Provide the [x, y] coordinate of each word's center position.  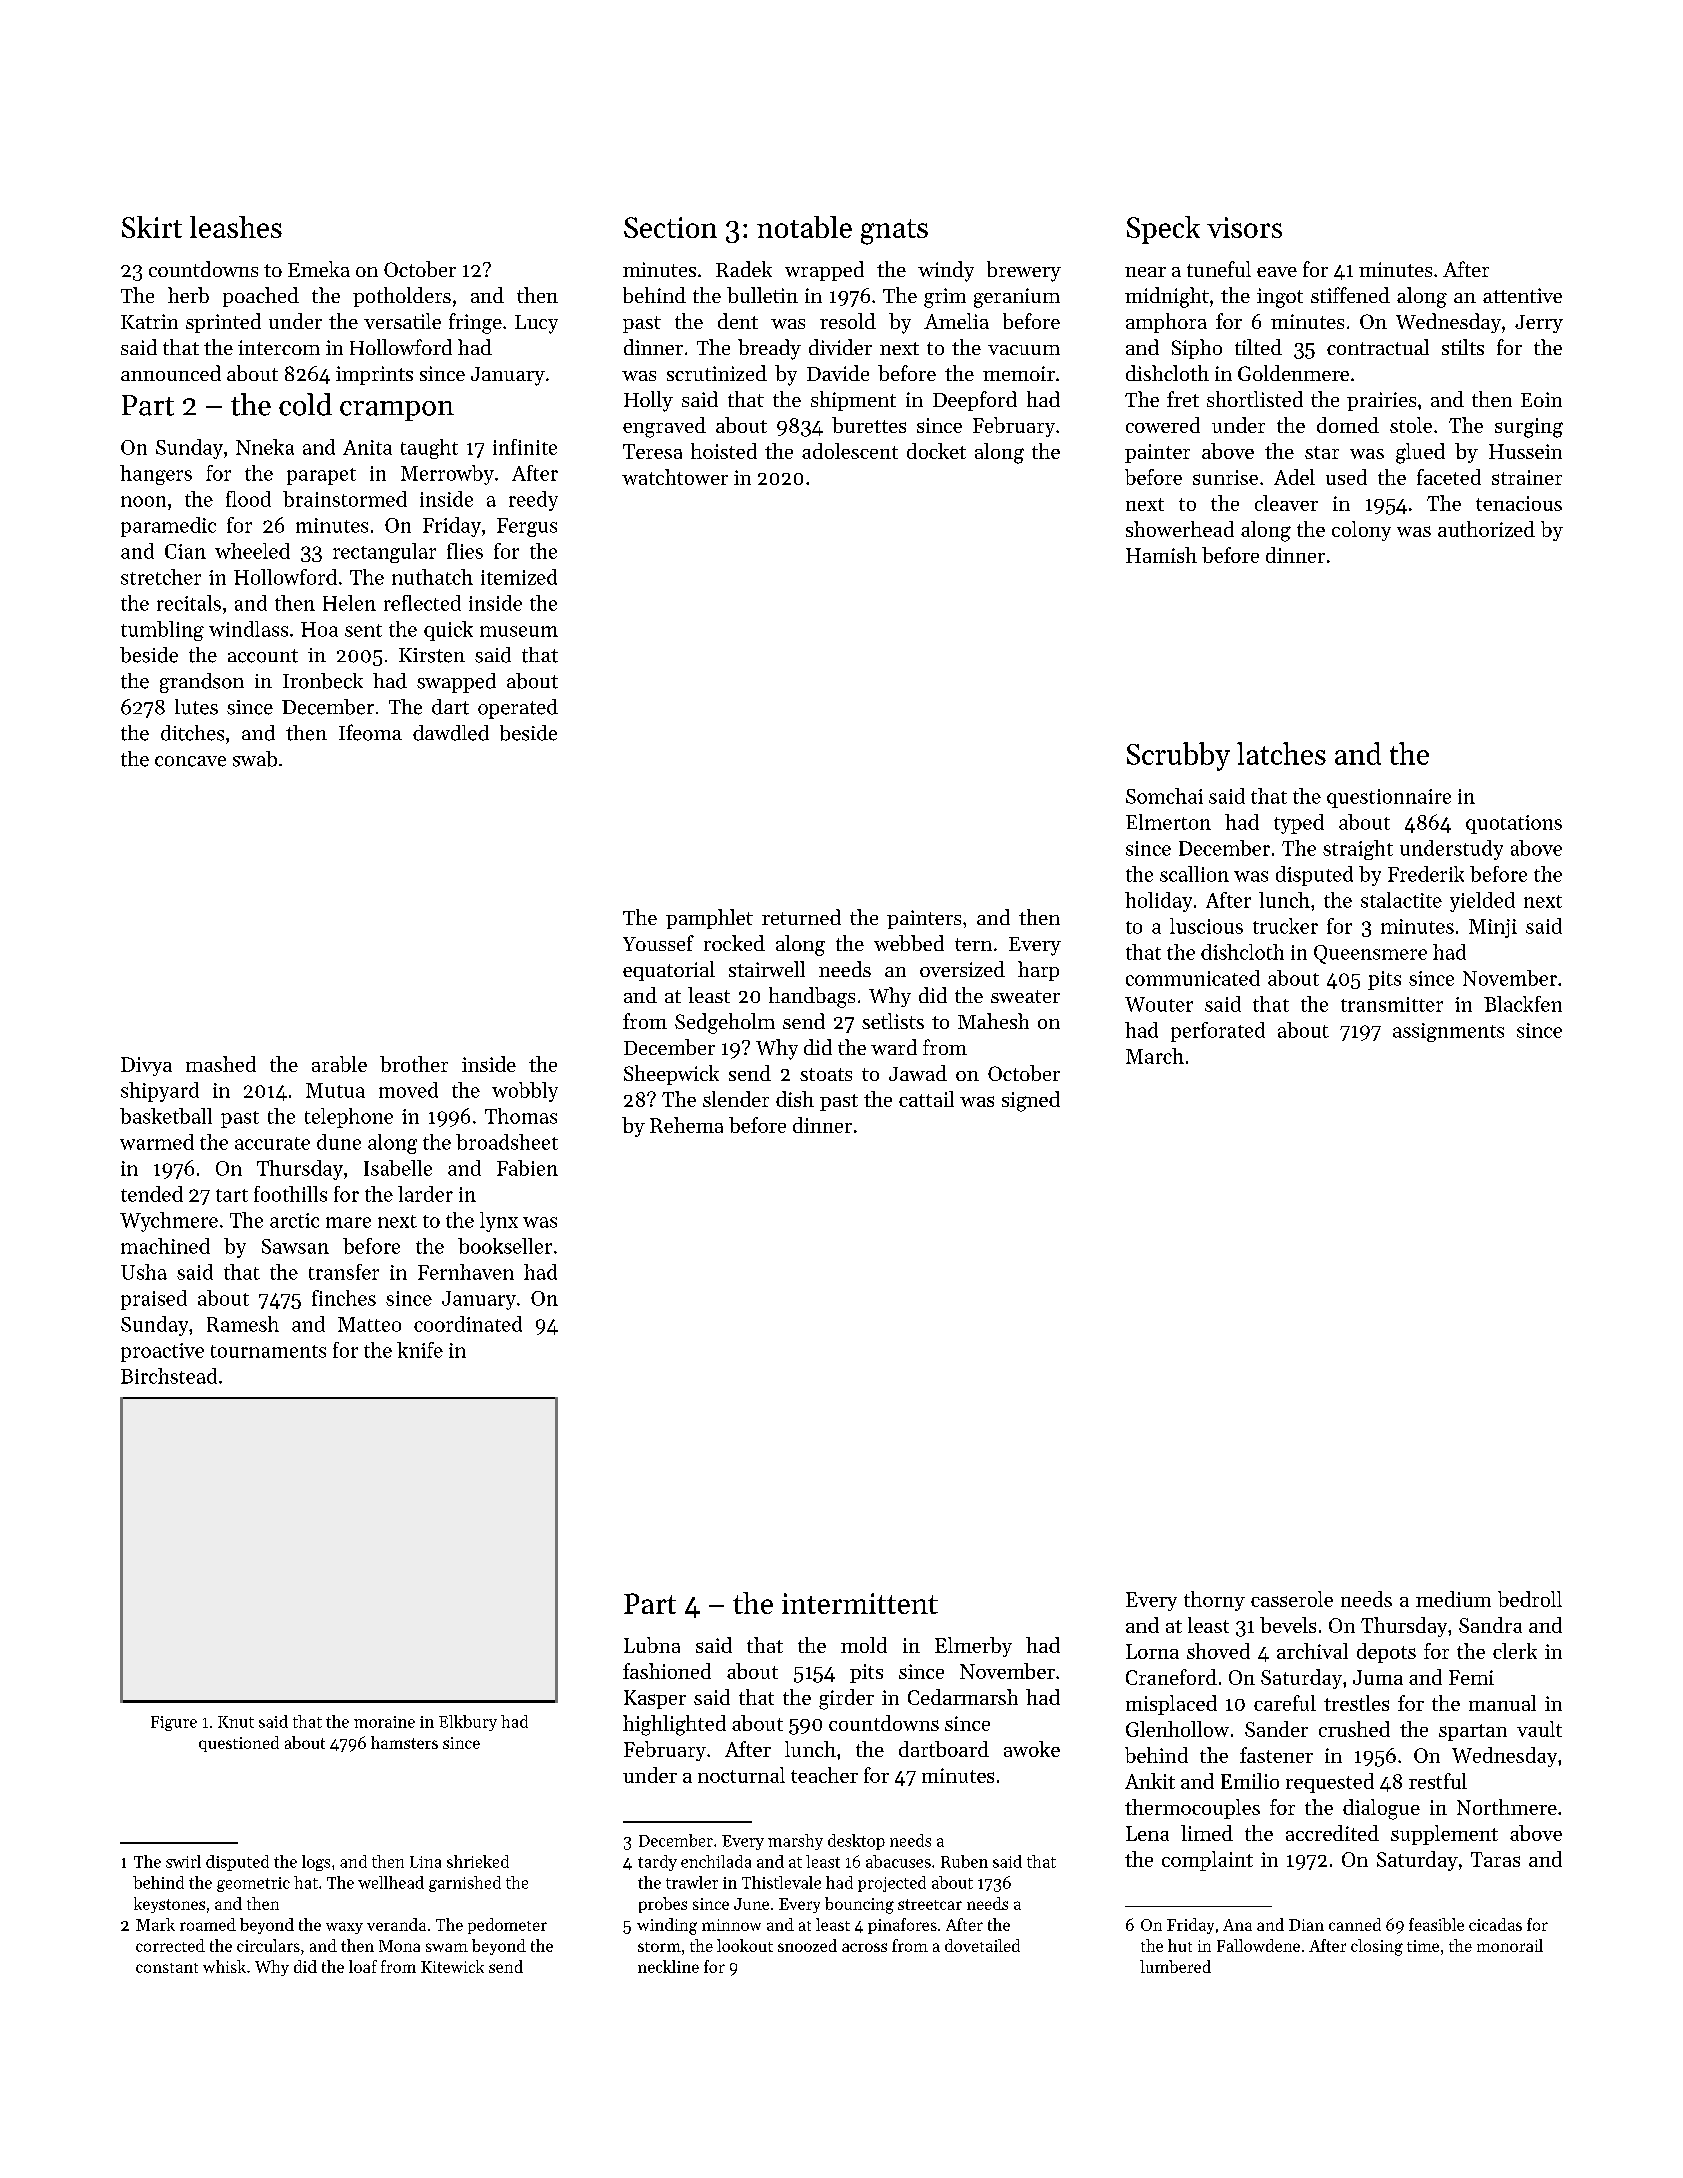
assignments [1448, 1032]
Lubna [652, 1645]
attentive [1522, 295]
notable [804, 227]
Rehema [686, 1125]
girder [846, 1699]
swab [255, 759]
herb [188, 295]
